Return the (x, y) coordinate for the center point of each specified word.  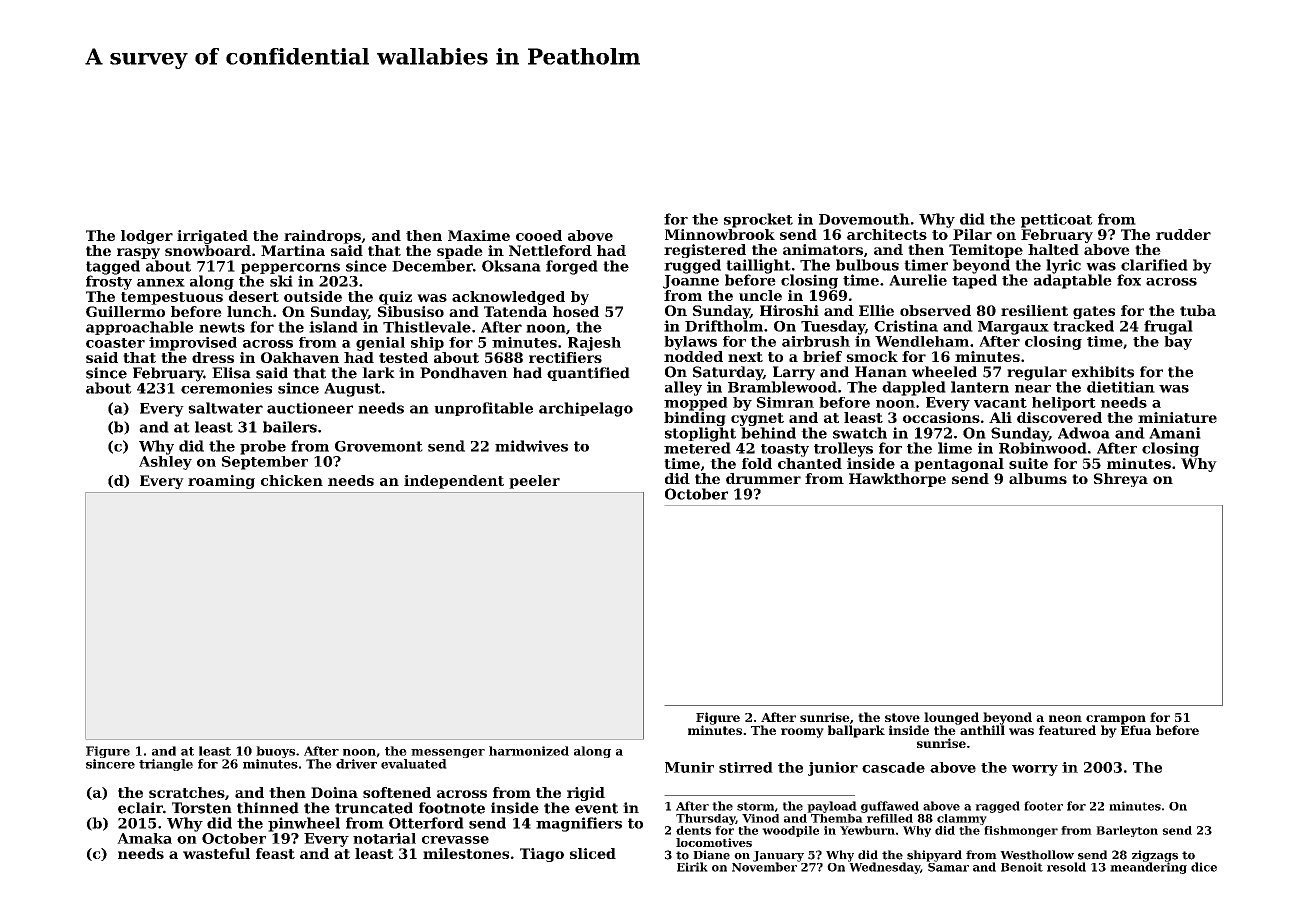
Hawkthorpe (897, 480)
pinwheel (304, 824)
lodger (147, 237)
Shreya (1121, 480)
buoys (275, 752)
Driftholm (724, 326)
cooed (539, 235)
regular (1037, 373)
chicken (292, 480)
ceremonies (226, 388)
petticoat (1057, 220)
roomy (802, 733)
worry (1035, 770)
